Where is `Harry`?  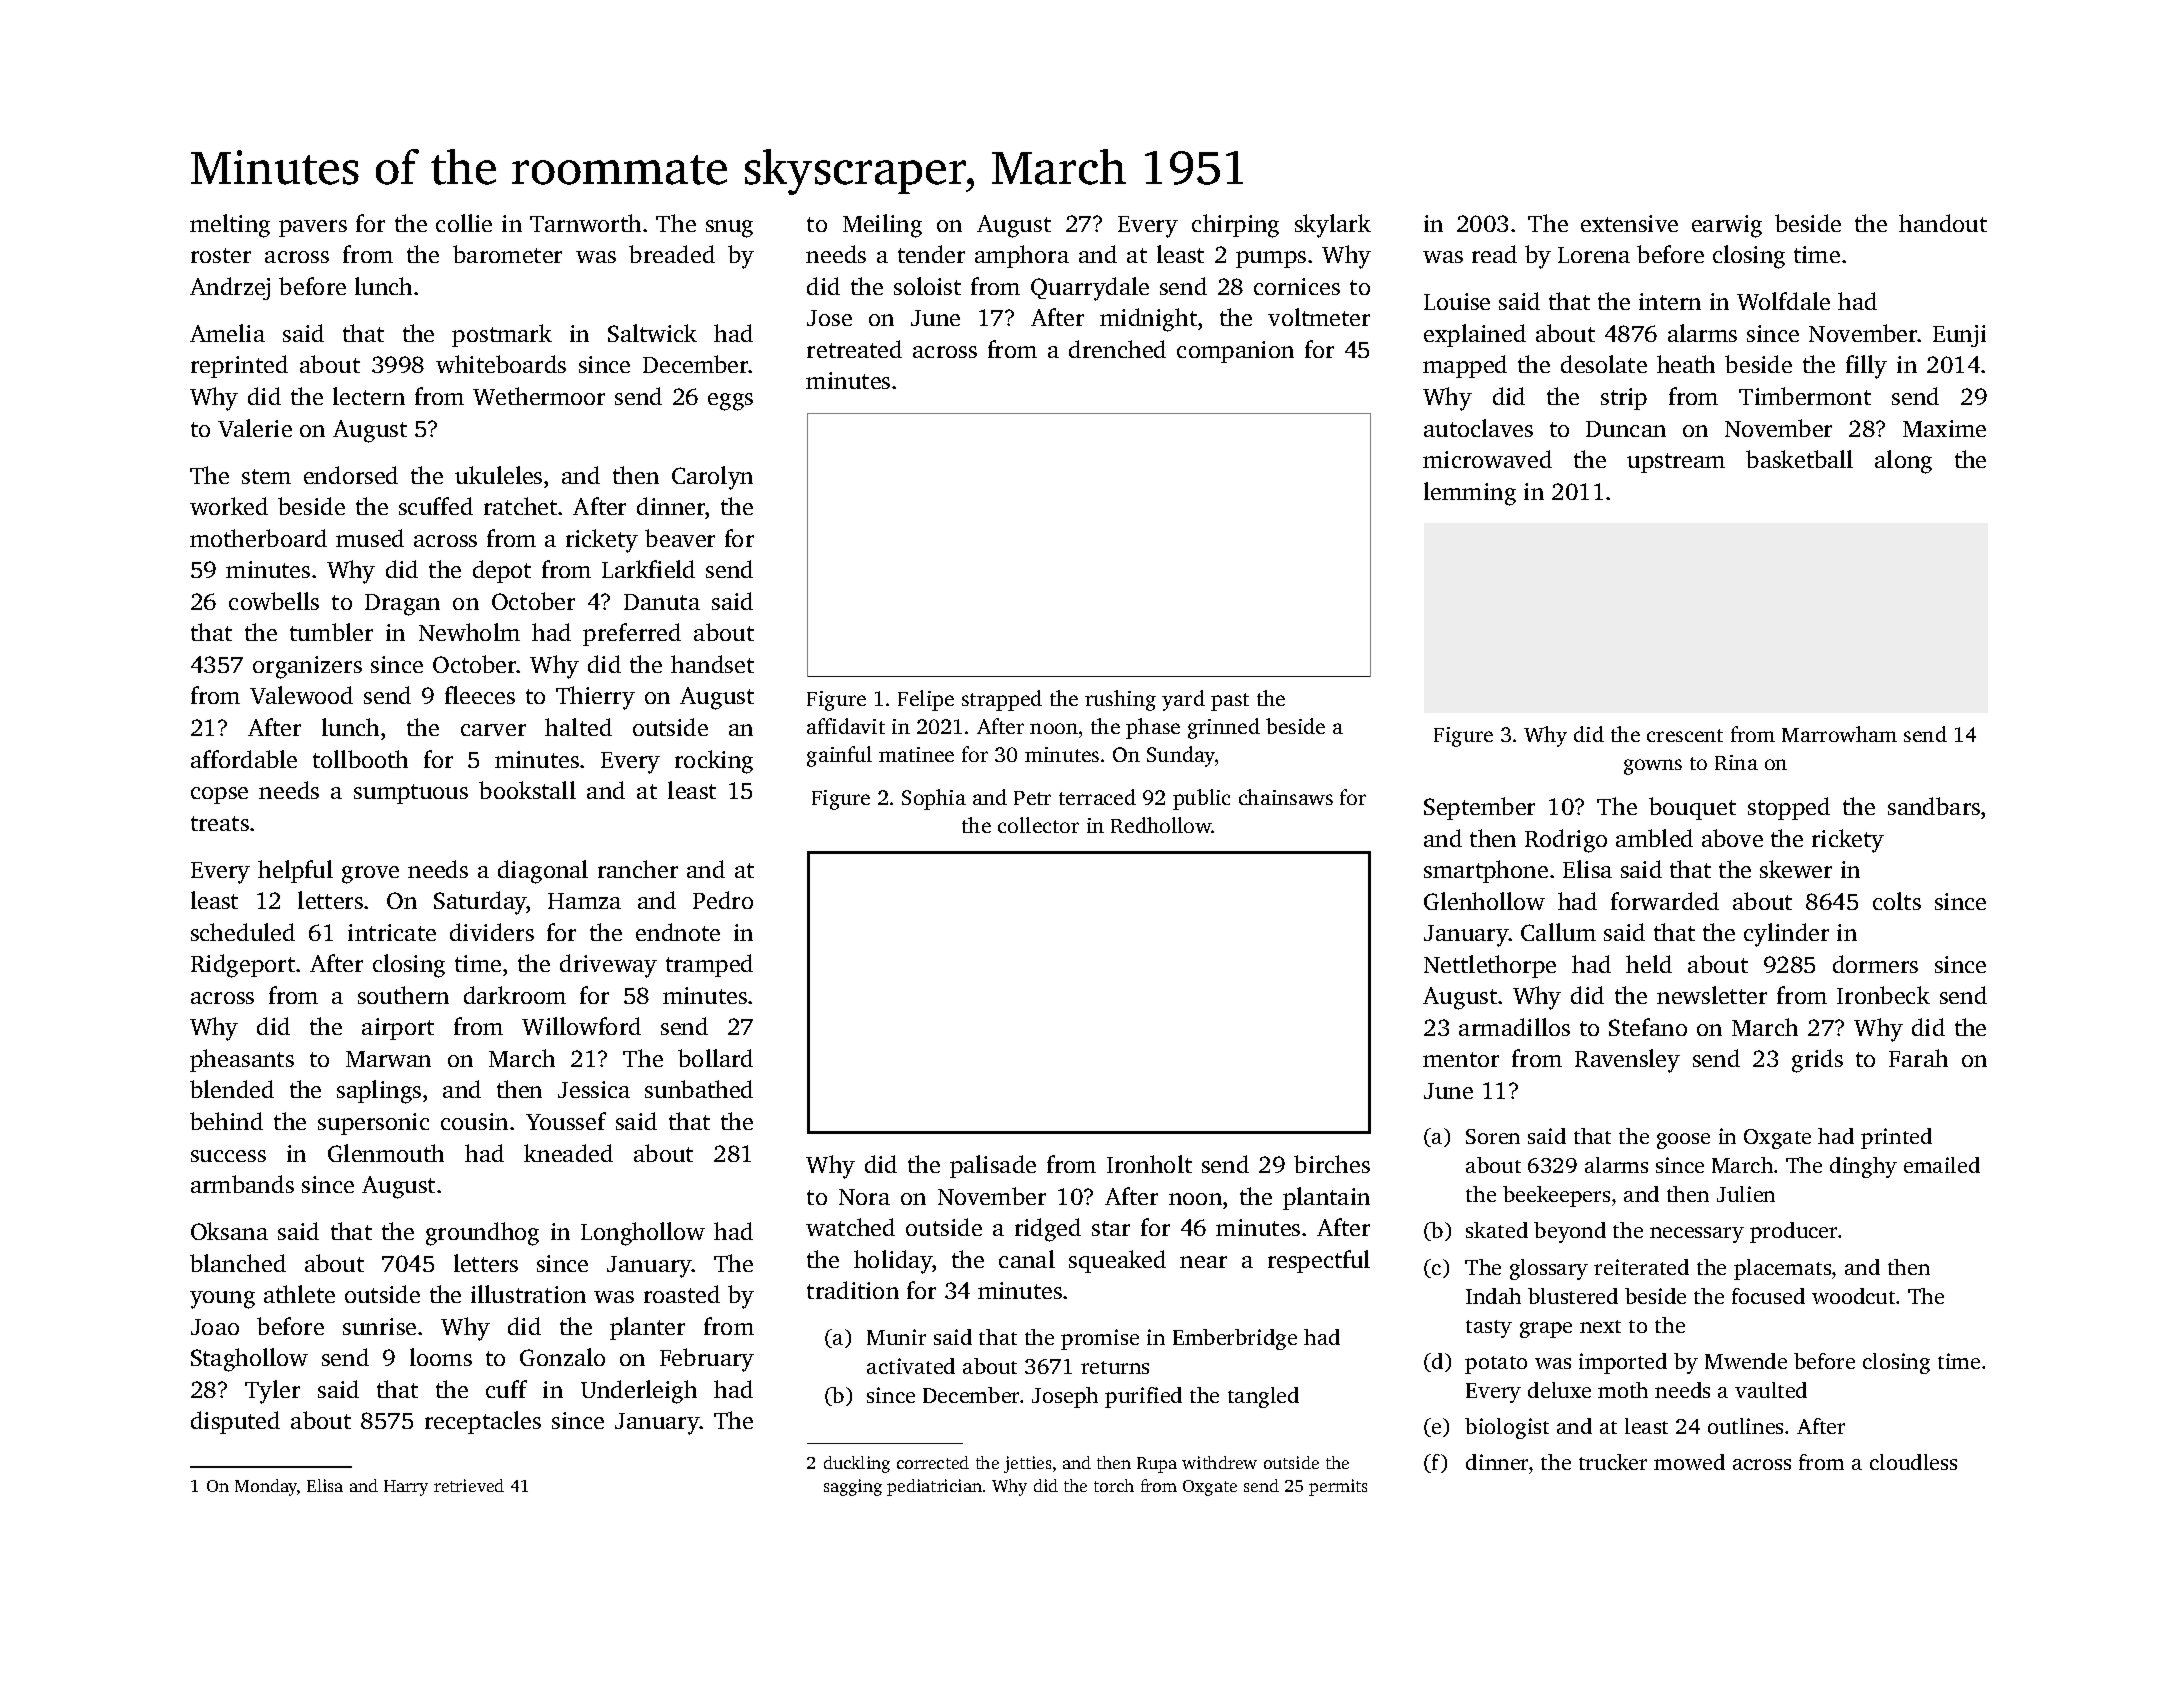
Harry is located at coordinates (406, 1488).
